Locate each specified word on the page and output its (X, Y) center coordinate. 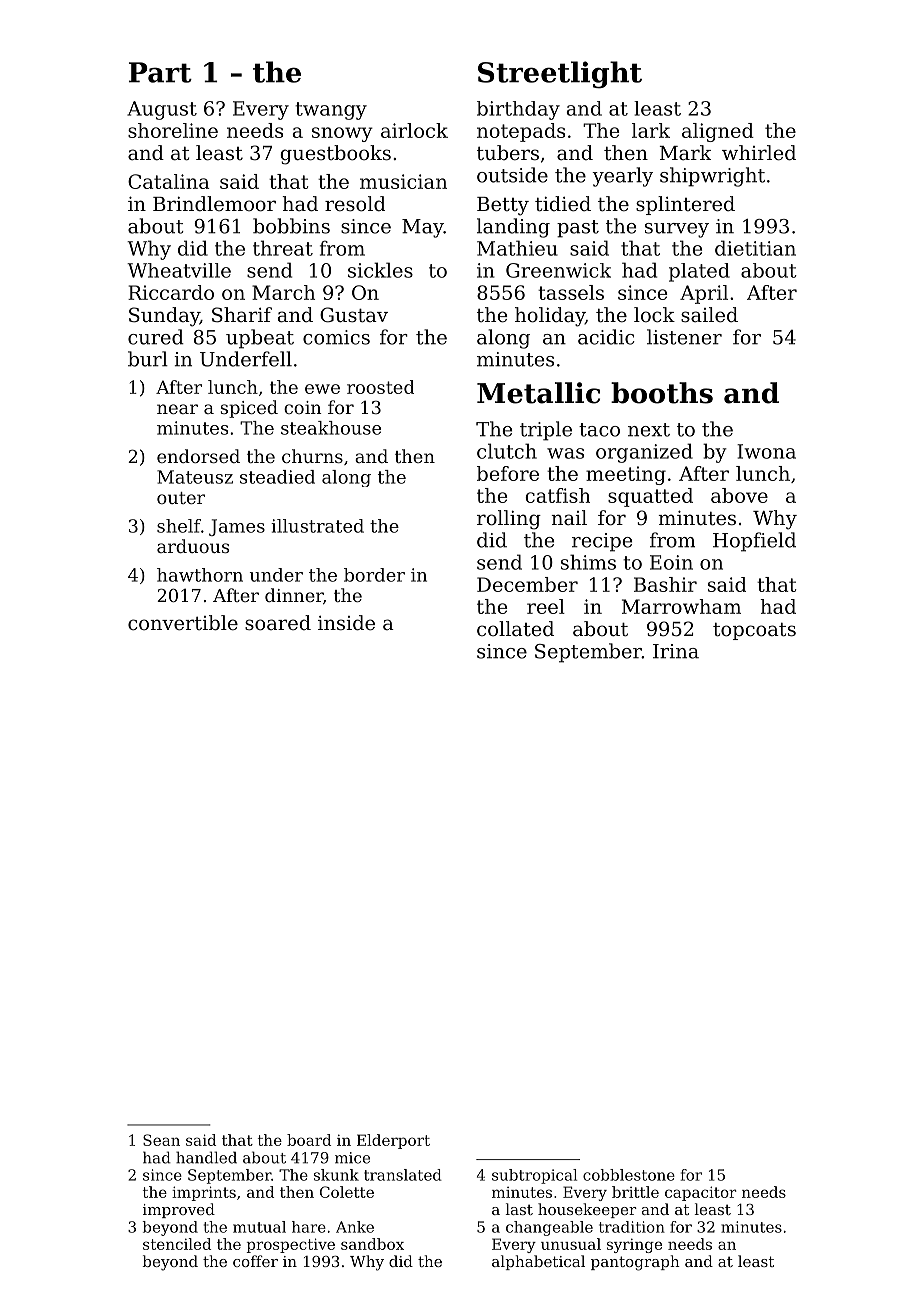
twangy (331, 111)
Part (160, 72)
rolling (509, 520)
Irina (676, 651)
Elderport (393, 1141)
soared (278, 623)
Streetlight (560, 75)
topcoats (754, 631)
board (309, 1140)
